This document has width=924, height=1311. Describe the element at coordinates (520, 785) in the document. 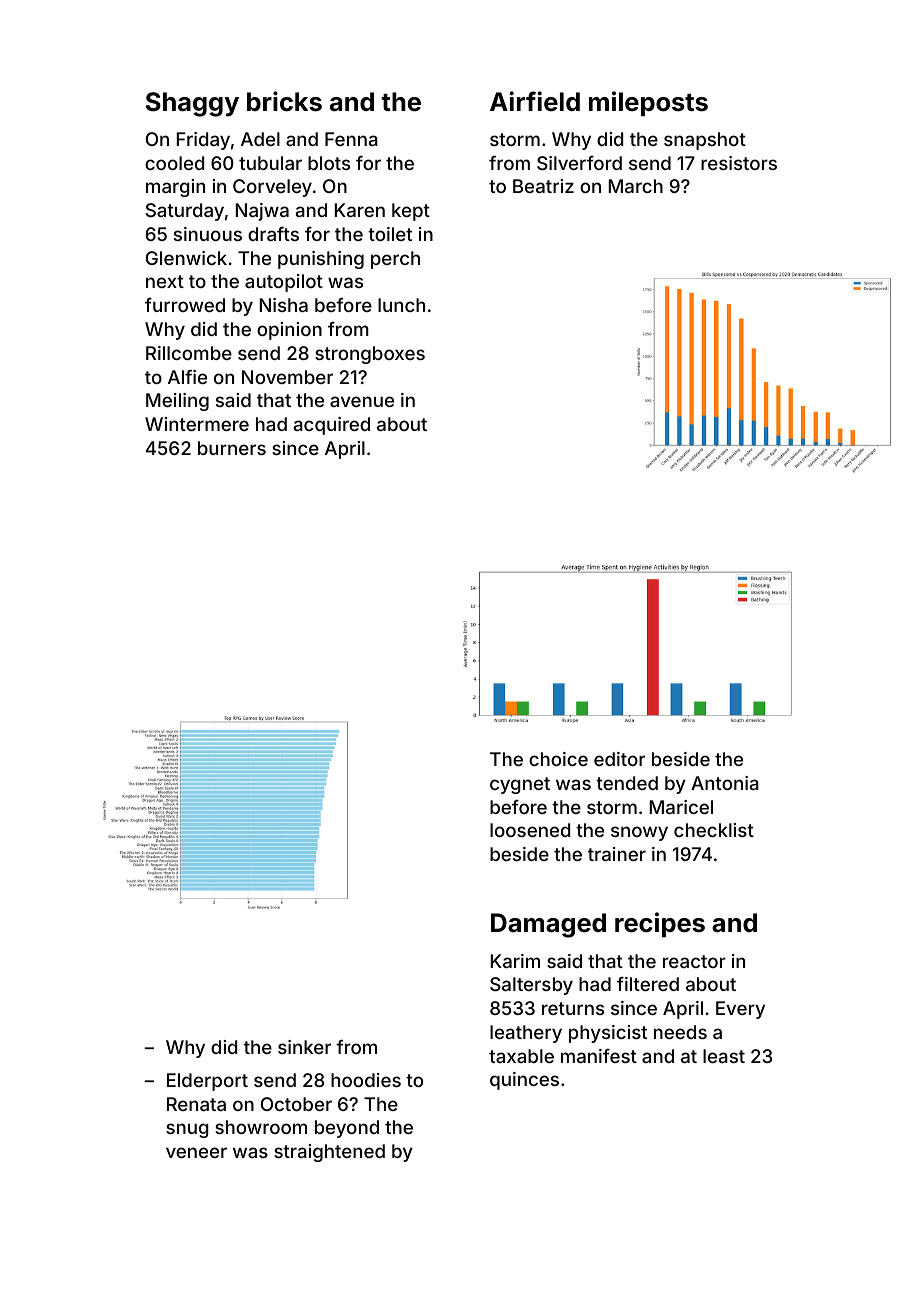

I see `cygnet` at that location.
